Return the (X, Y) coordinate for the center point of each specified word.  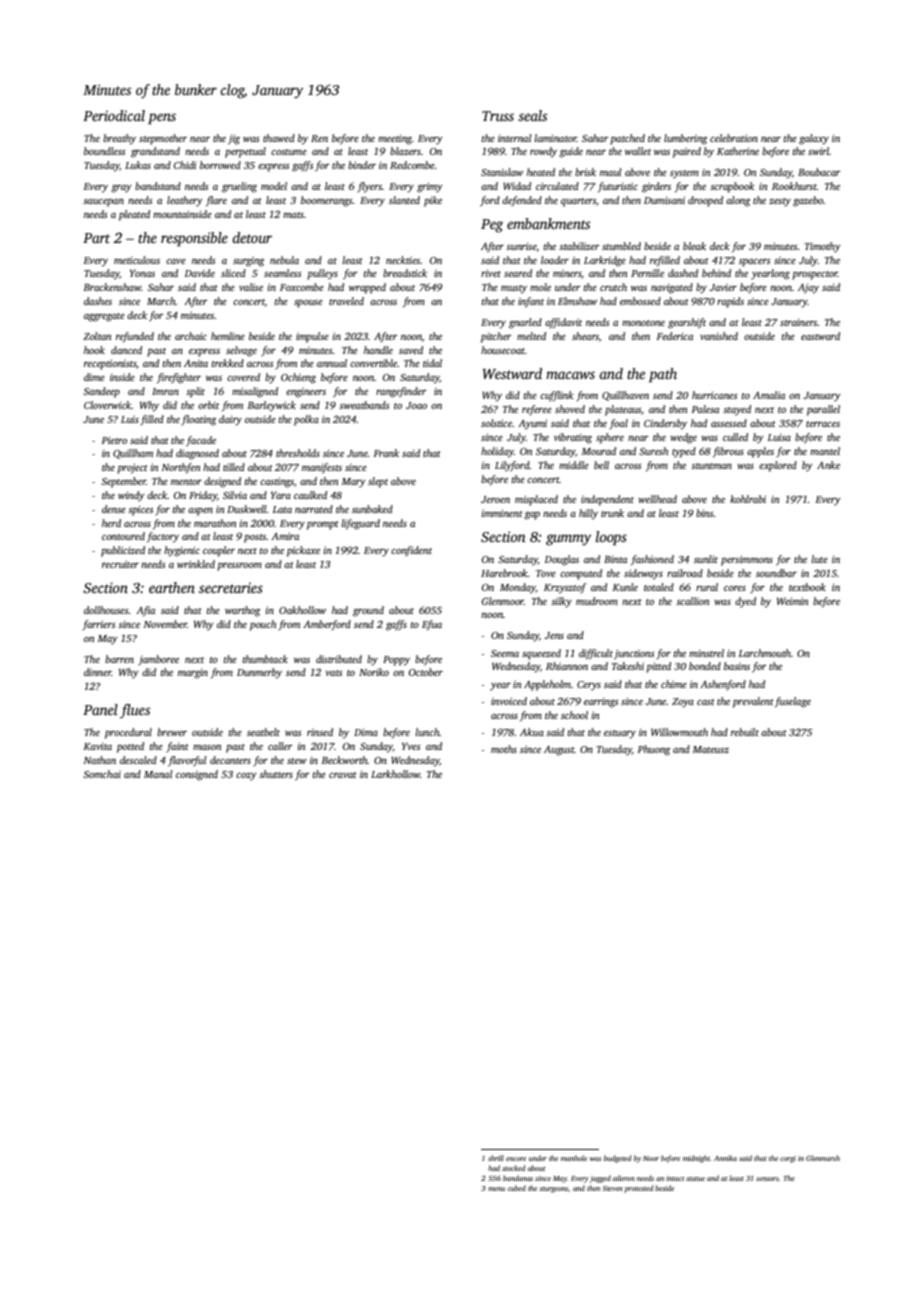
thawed (279, 138)
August (559, 751)
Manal (158, 774)
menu (496, 1189)
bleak (694, 246)
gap (532, 516)
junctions (634, 654)
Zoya (683, 703)
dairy (230, 420)
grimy (430, 187)
